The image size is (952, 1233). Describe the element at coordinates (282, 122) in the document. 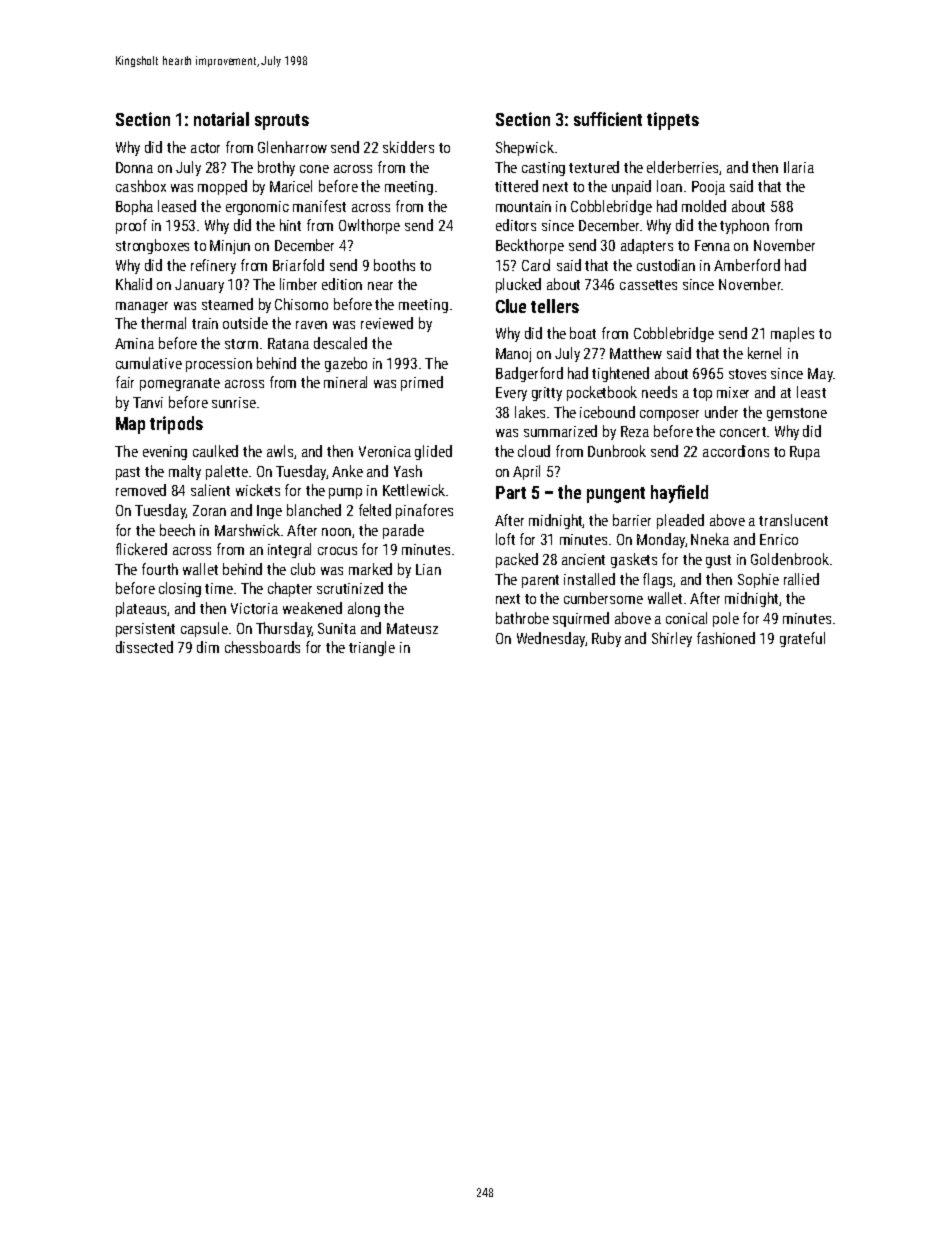

I see `sprouts` at that location.
